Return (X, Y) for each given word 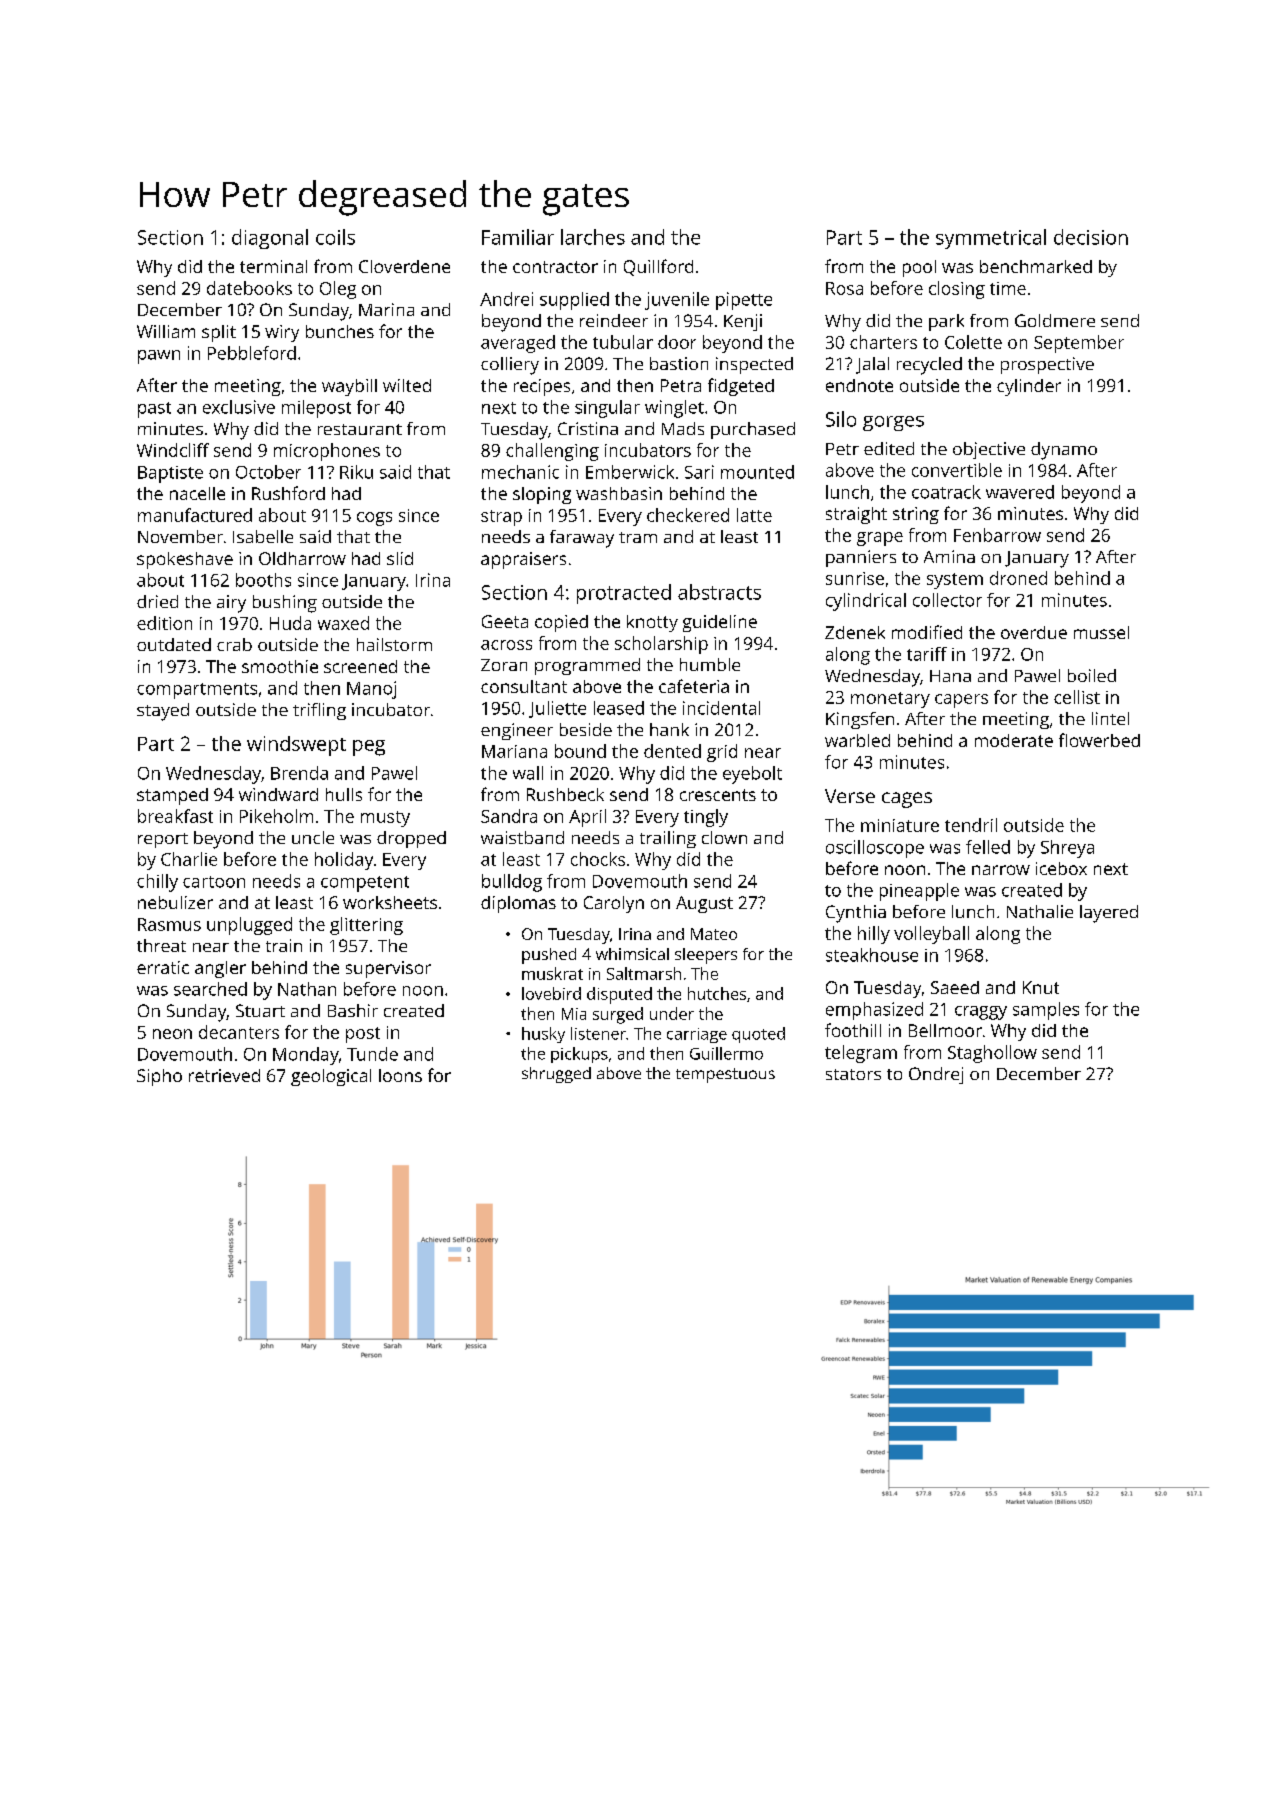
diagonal (270, 239)
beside (586, 729)
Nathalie (1040, 911)
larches (593, 237)
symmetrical (991, 239)
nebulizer (175, 902)
